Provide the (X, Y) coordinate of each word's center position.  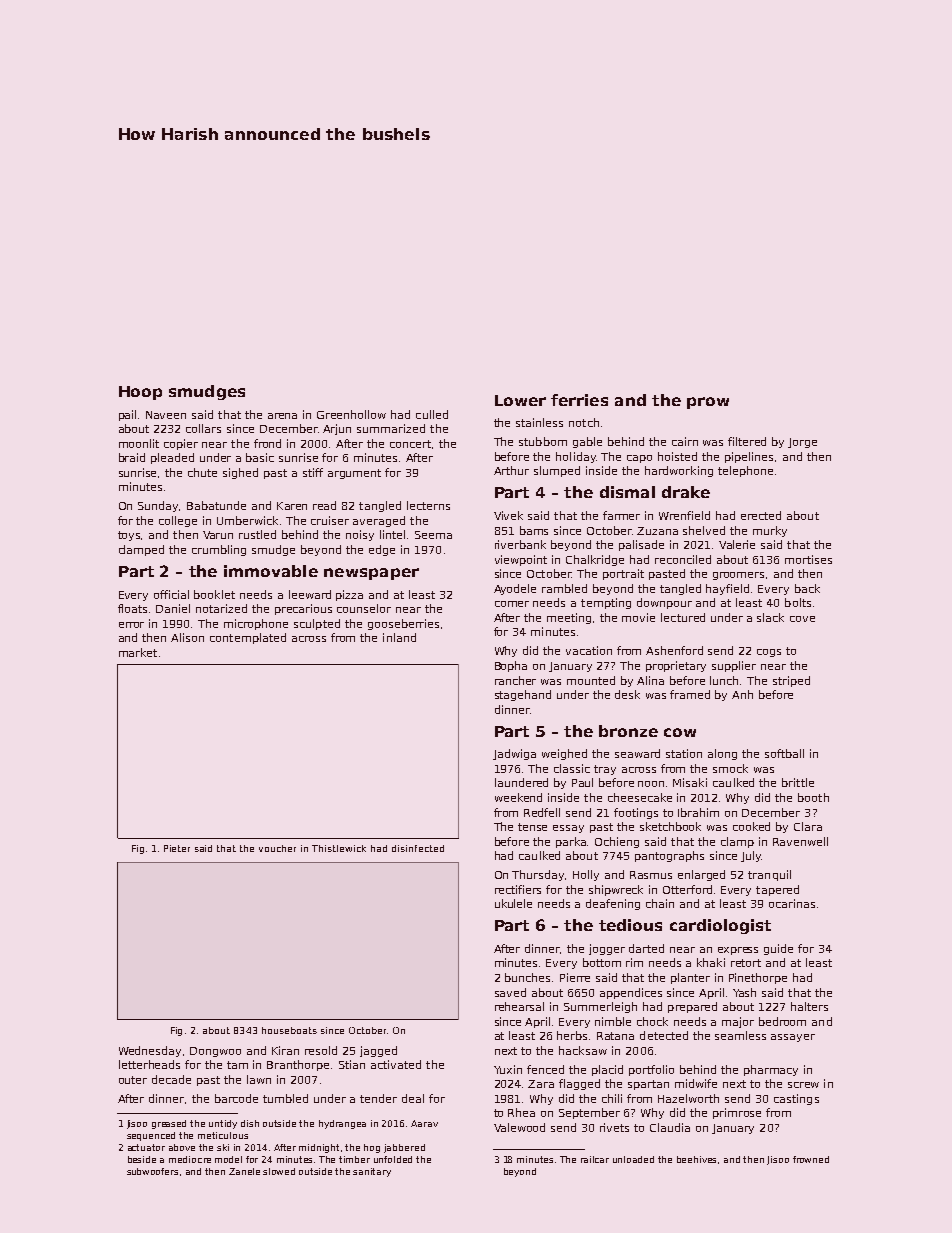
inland (399, 637)
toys (130, 536)
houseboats (289, 1030)
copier (181, 444)
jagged (378, 1051)
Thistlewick (339, 848)
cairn (685, 441)
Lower (520, 400)
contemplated (248, 638)
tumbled (285, 1098)
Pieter (177, 848)
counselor (364, 608)
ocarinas (792, 903)
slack (770, 617)
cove (802, 619)
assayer (793, 1038)
